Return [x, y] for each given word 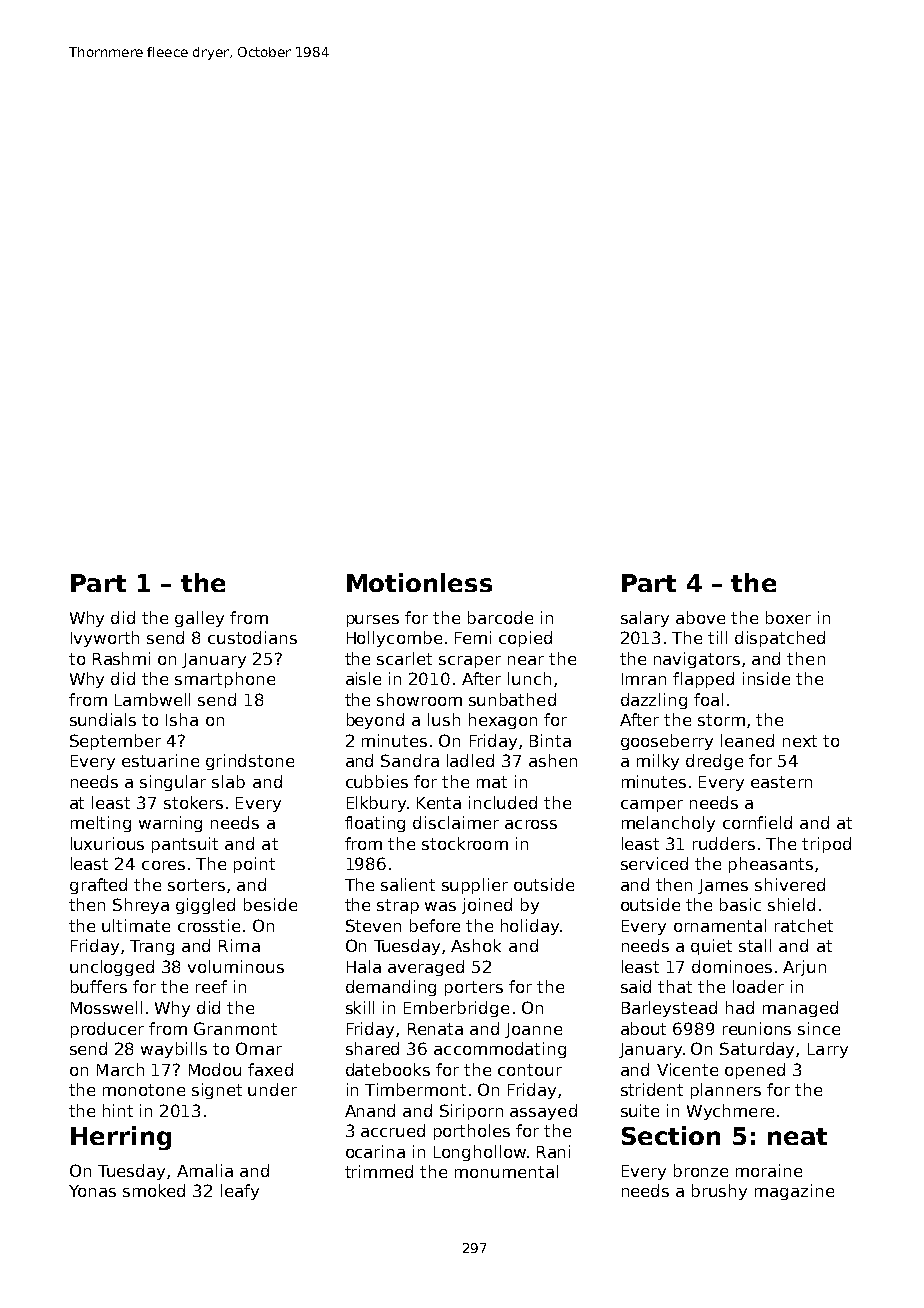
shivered [790, 884]
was [440, 906]
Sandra [410, 760]
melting [101, 824]
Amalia [205, 1170]
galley [199, 619]
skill [360, 1007]
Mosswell [106, 1007]
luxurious [107, 843]
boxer [788, 617]
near [526, 660]
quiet [711, 947]
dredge [714, 762]
